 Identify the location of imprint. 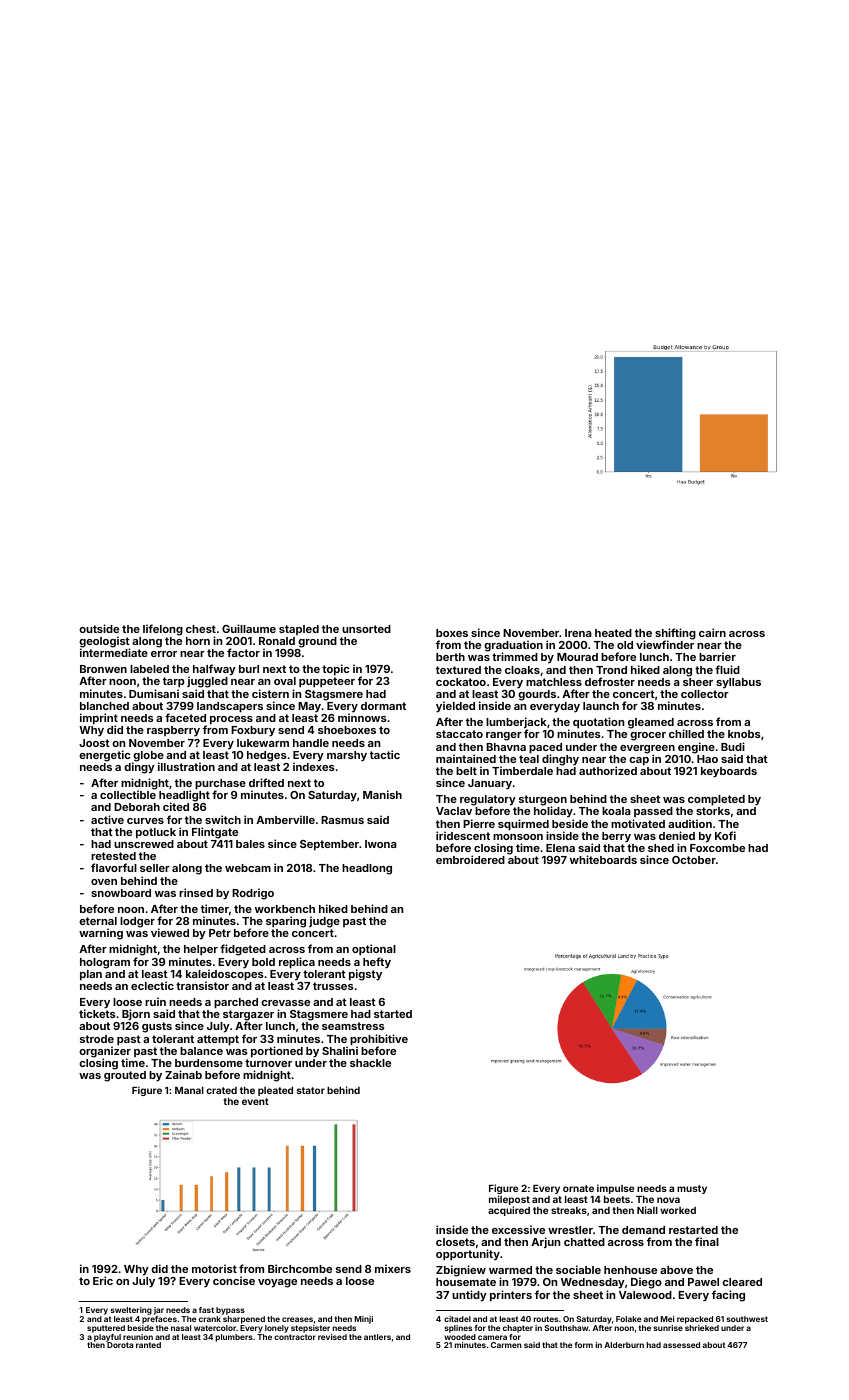
(99, 719).
